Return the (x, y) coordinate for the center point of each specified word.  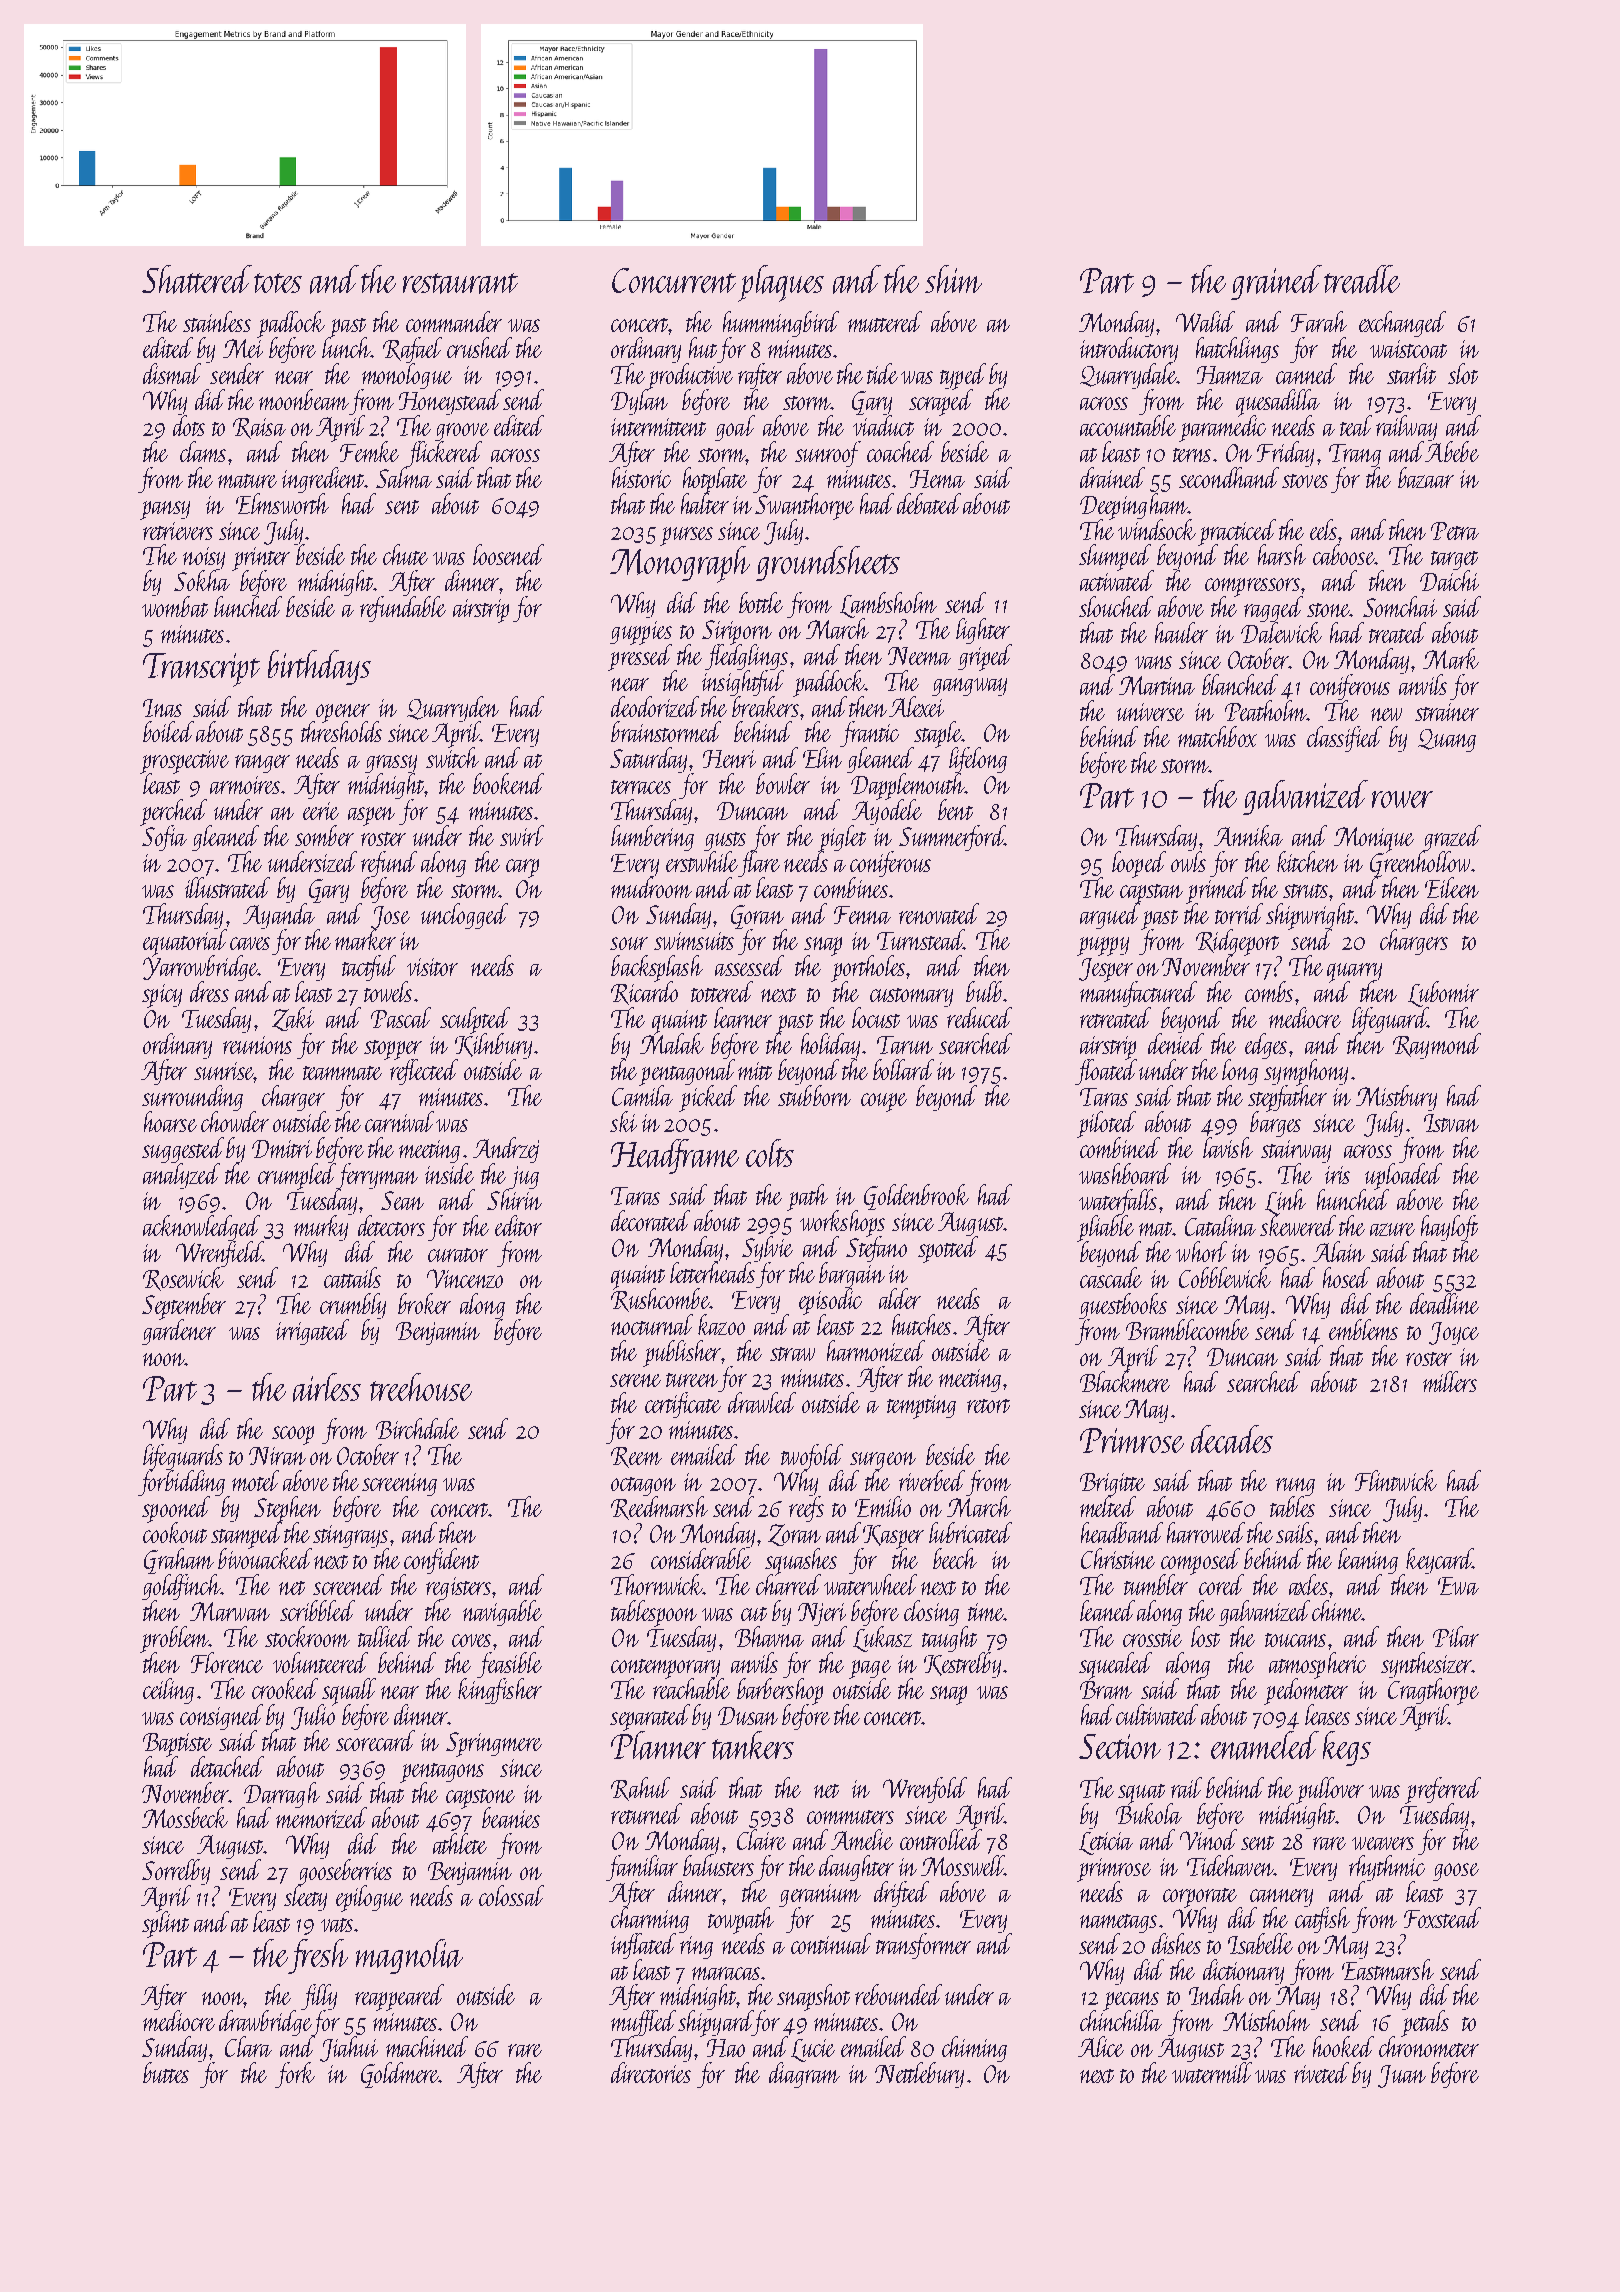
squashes (801, 1561)
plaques (781, 283)
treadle (1362, 279)
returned (646, 1813)
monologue (407, 376)
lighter (983, 631)
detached (227, 1766)
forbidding (181, 1483)
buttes (166, 2072)
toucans (1295, 1640)
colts (770, 1153)
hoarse (170, 1121)
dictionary (1243, 1972)
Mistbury (1396, 1098)
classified (1344, 739)
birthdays (319, 667)
